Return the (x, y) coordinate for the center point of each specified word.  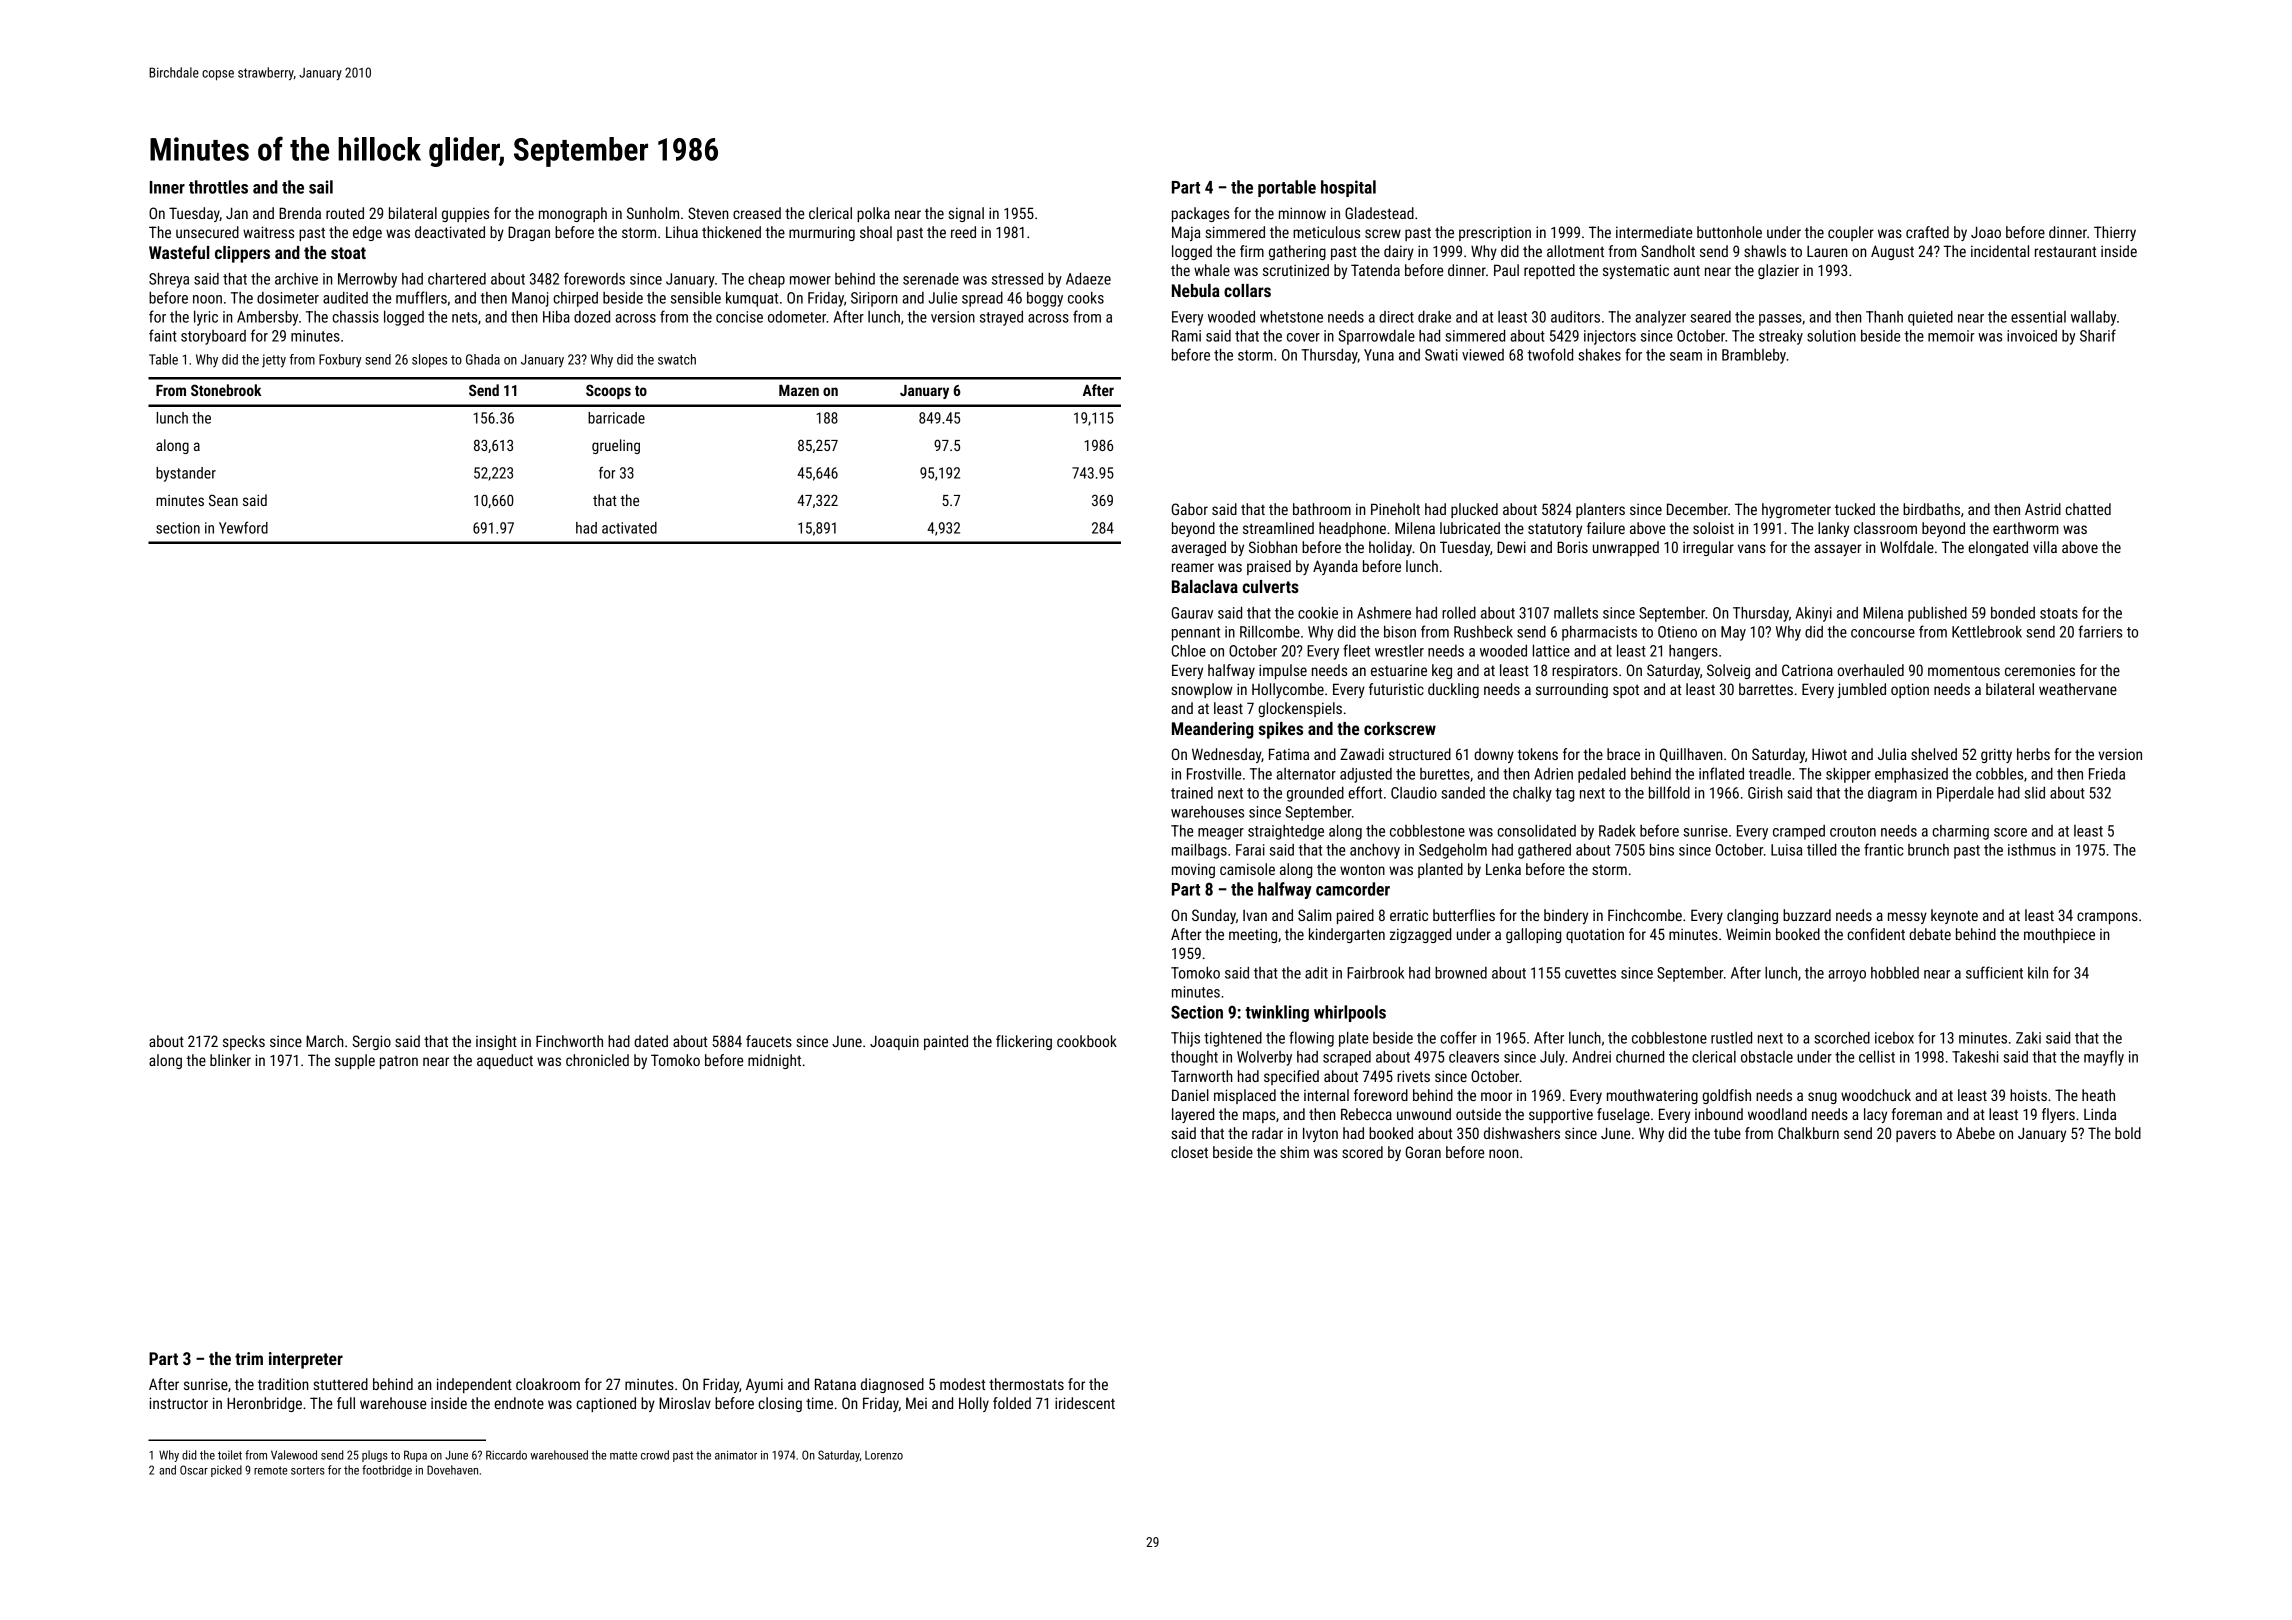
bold (2128, 1133)
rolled (1459, 613)
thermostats (1026, 1384)
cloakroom (548, 1384)
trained (1192, 793)
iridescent (1085, 1403)
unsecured (207, 232)
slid (2035, 793)
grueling (616, 446)
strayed (1001, 318)
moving (1193, 870)
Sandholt (1668, 251)
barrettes (1766, 689)
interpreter (306, 1360)
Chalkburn (1808, 1133)
